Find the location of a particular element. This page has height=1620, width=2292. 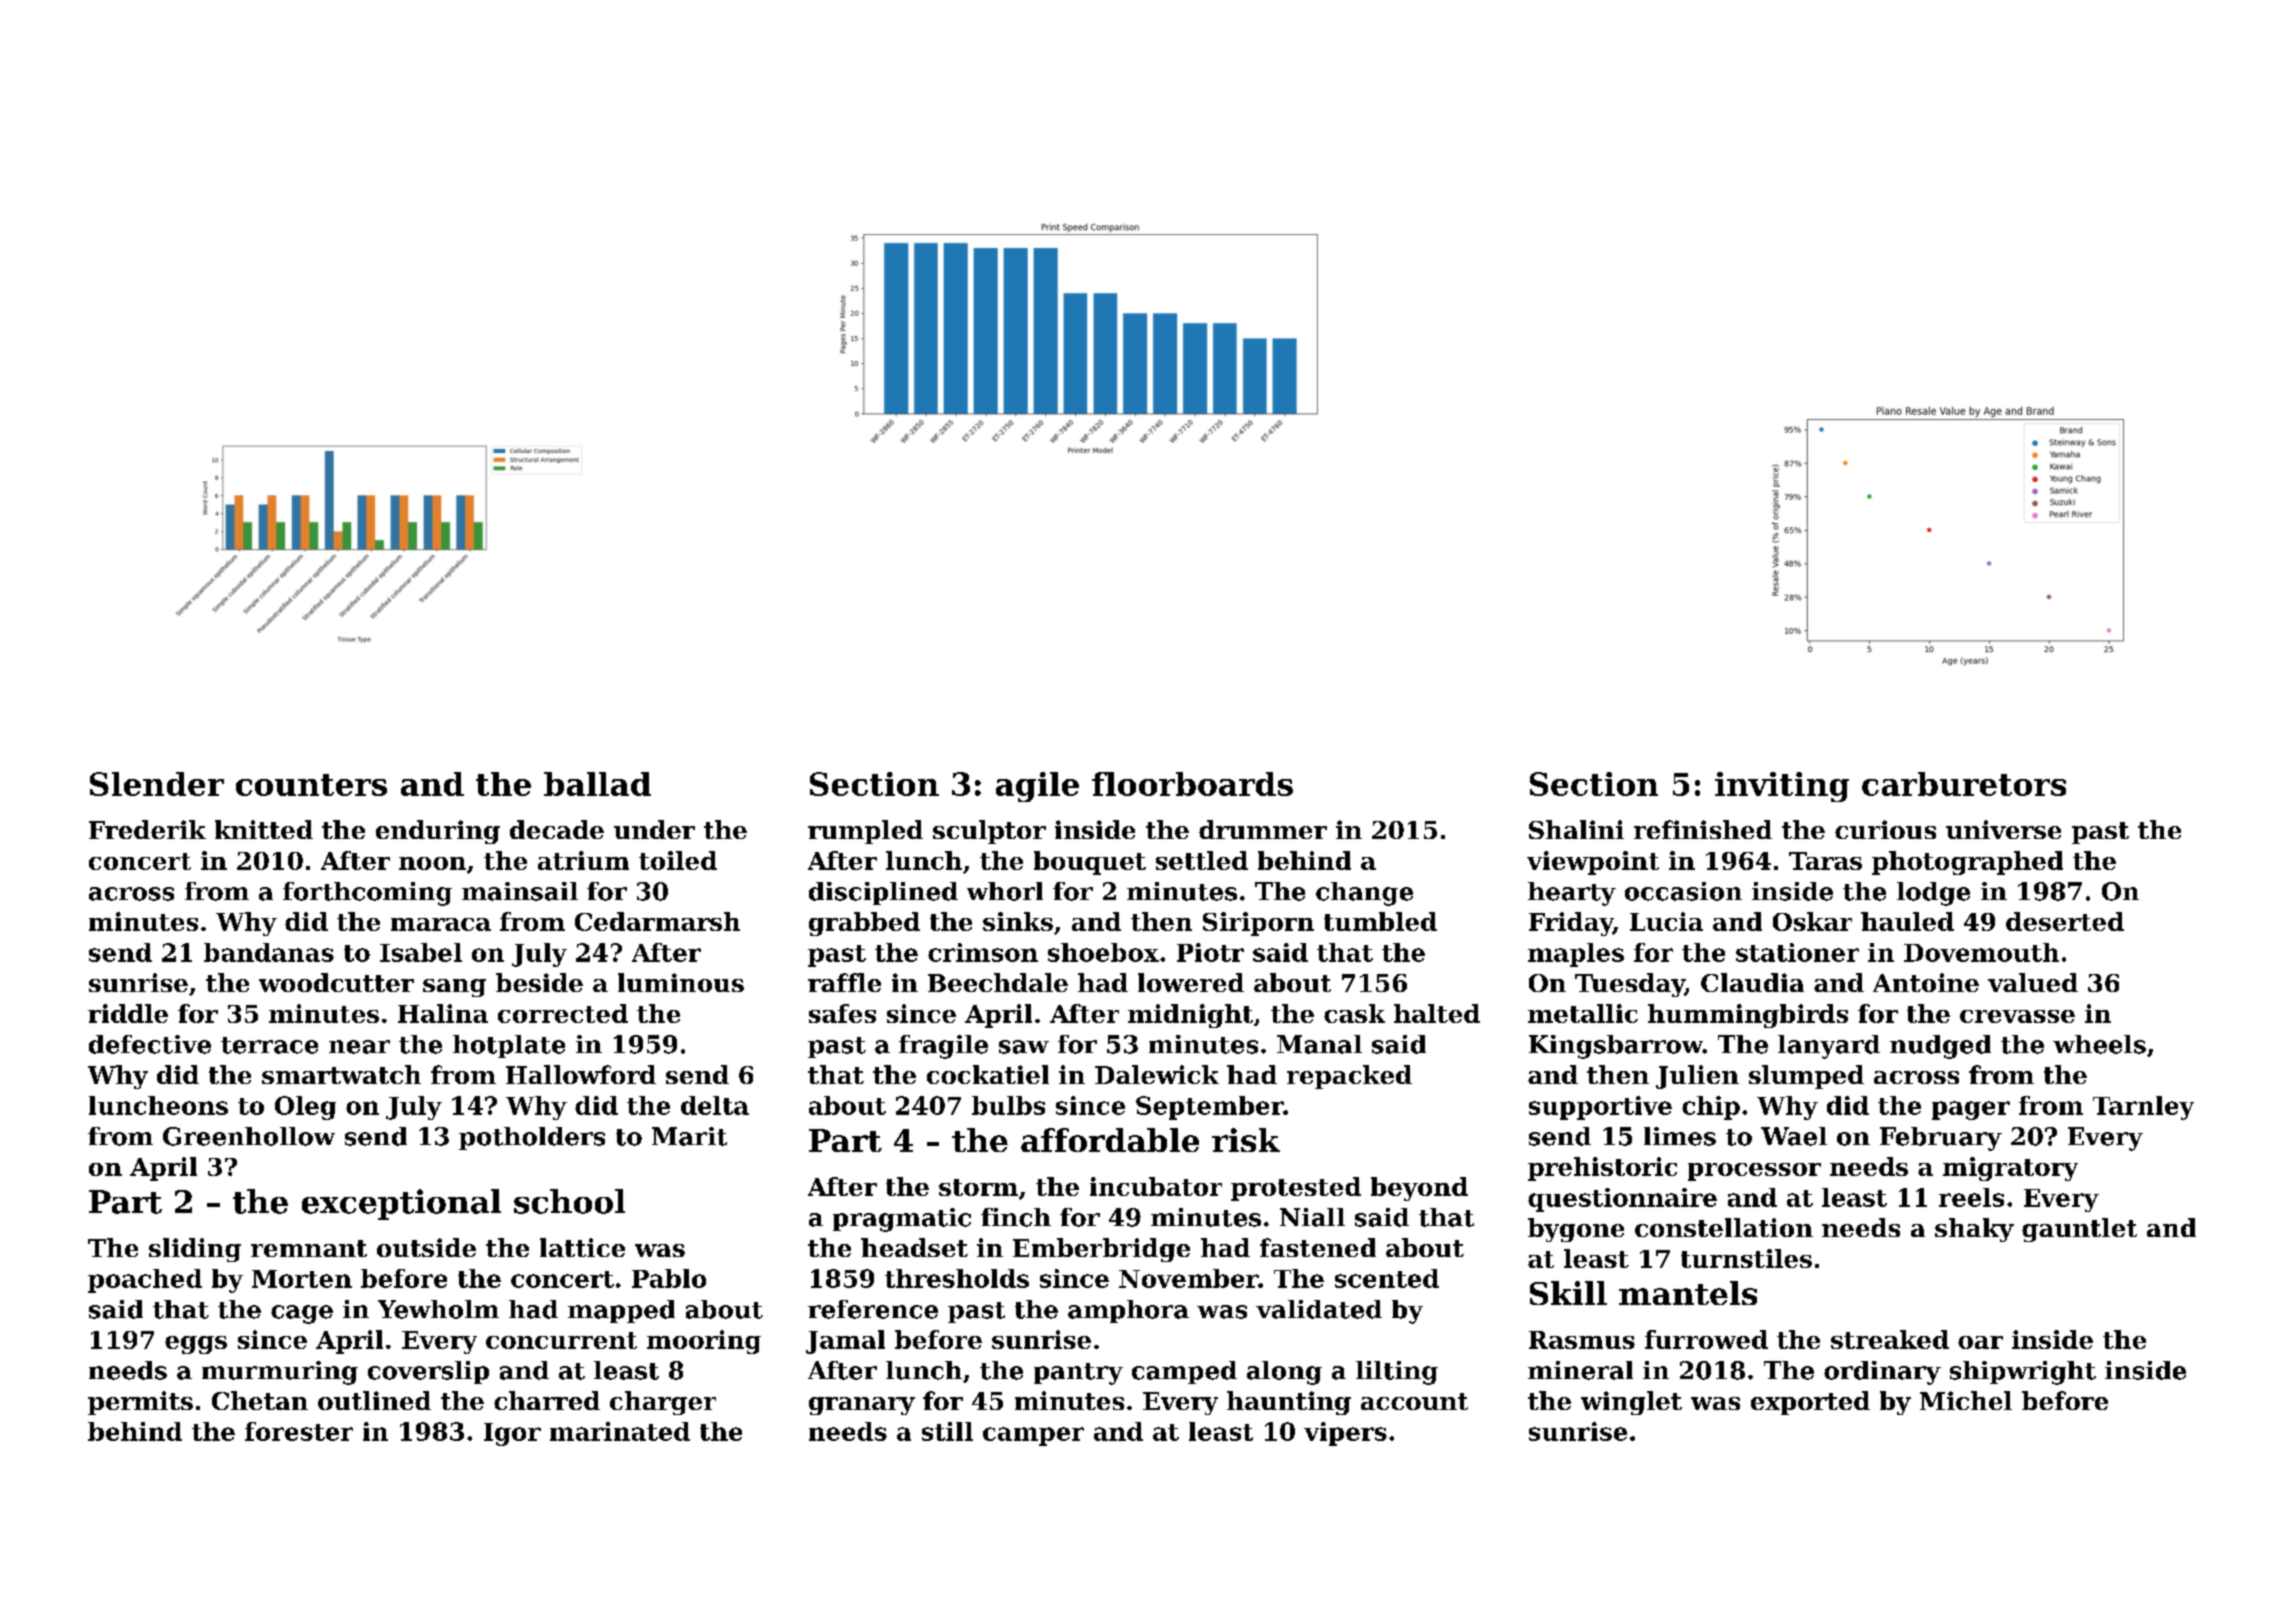

decade is located at coordinates (557, 829).
